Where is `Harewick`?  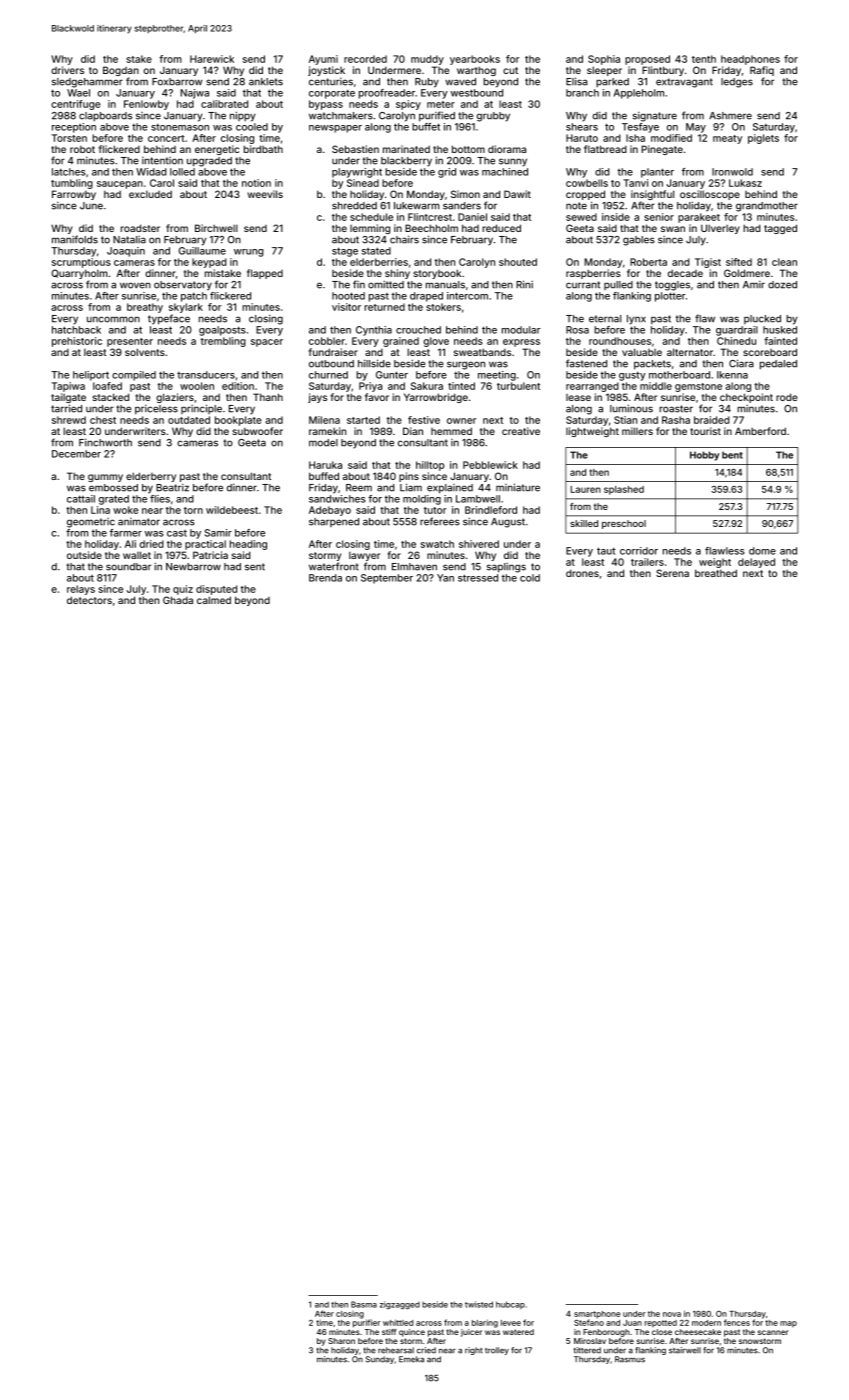 Harewick is located at coordinates (212, 59).
